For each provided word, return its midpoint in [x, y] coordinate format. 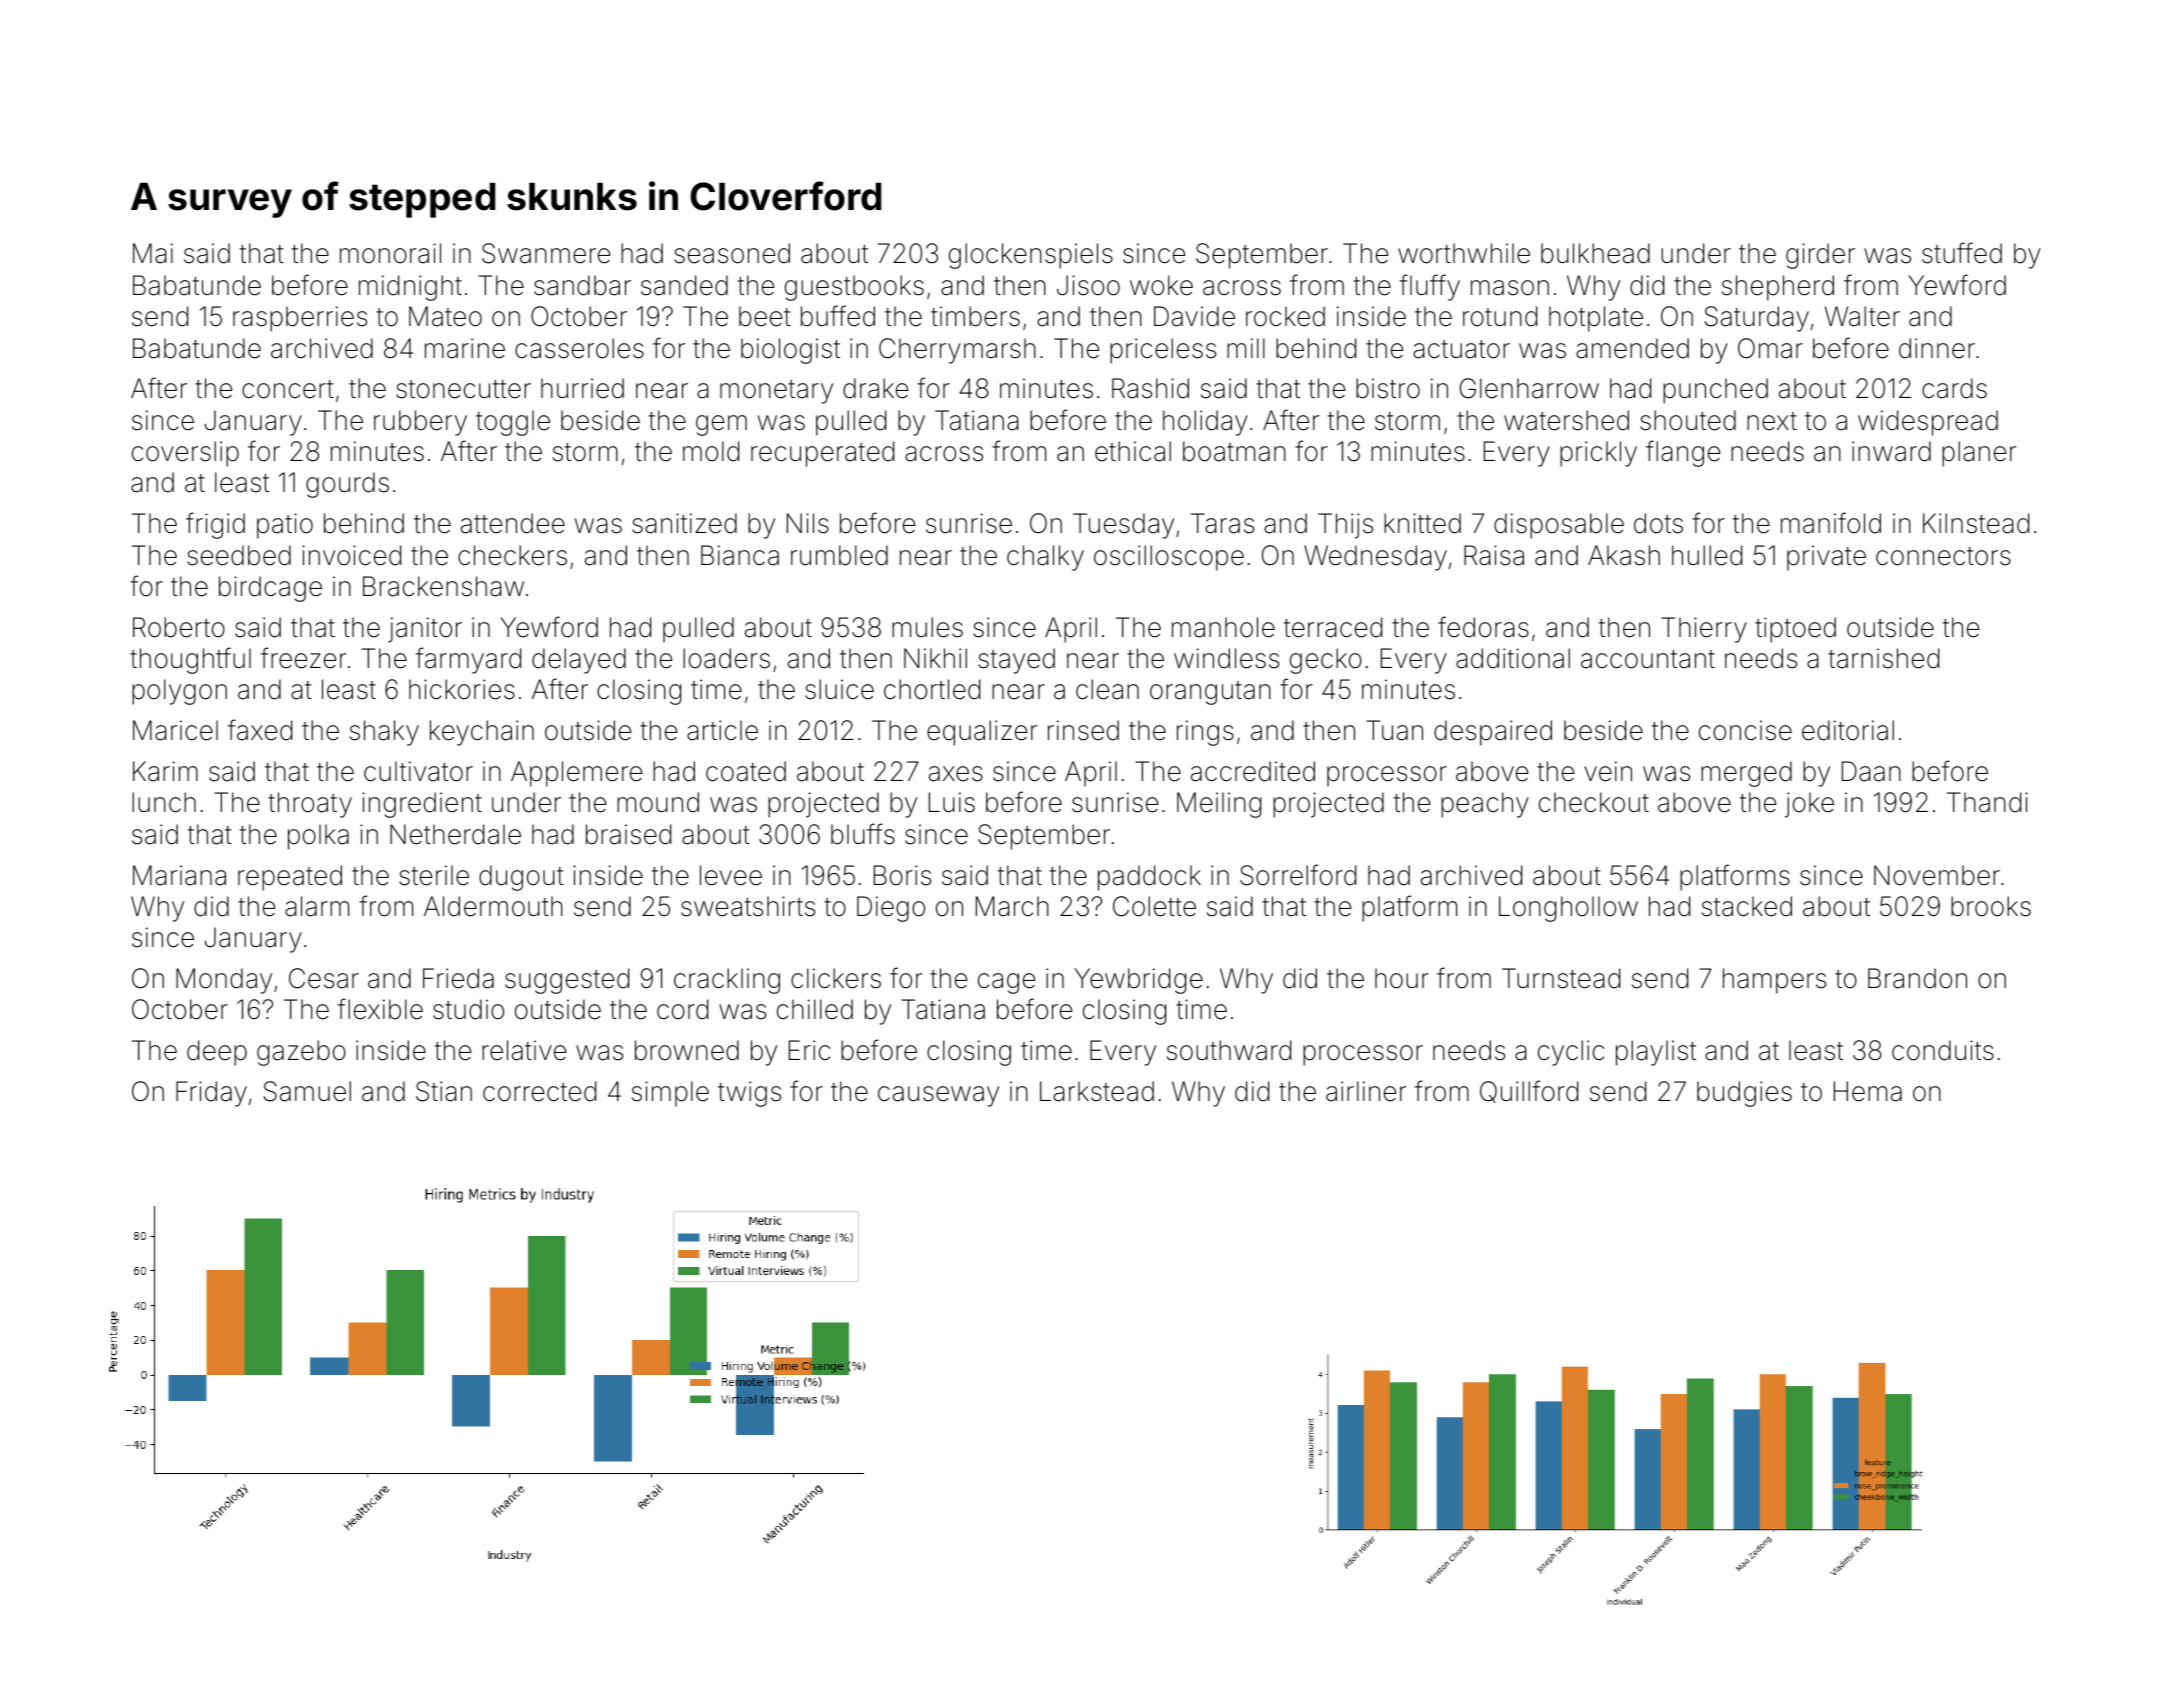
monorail [390, 253]
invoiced [351, 555]
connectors [1943, 556]
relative [524, 1050]
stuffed [1962, 253]
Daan [1871, 771]
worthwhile [1464, 253]
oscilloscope [1169, 558]
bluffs [863, 834]
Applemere [576, 774]
